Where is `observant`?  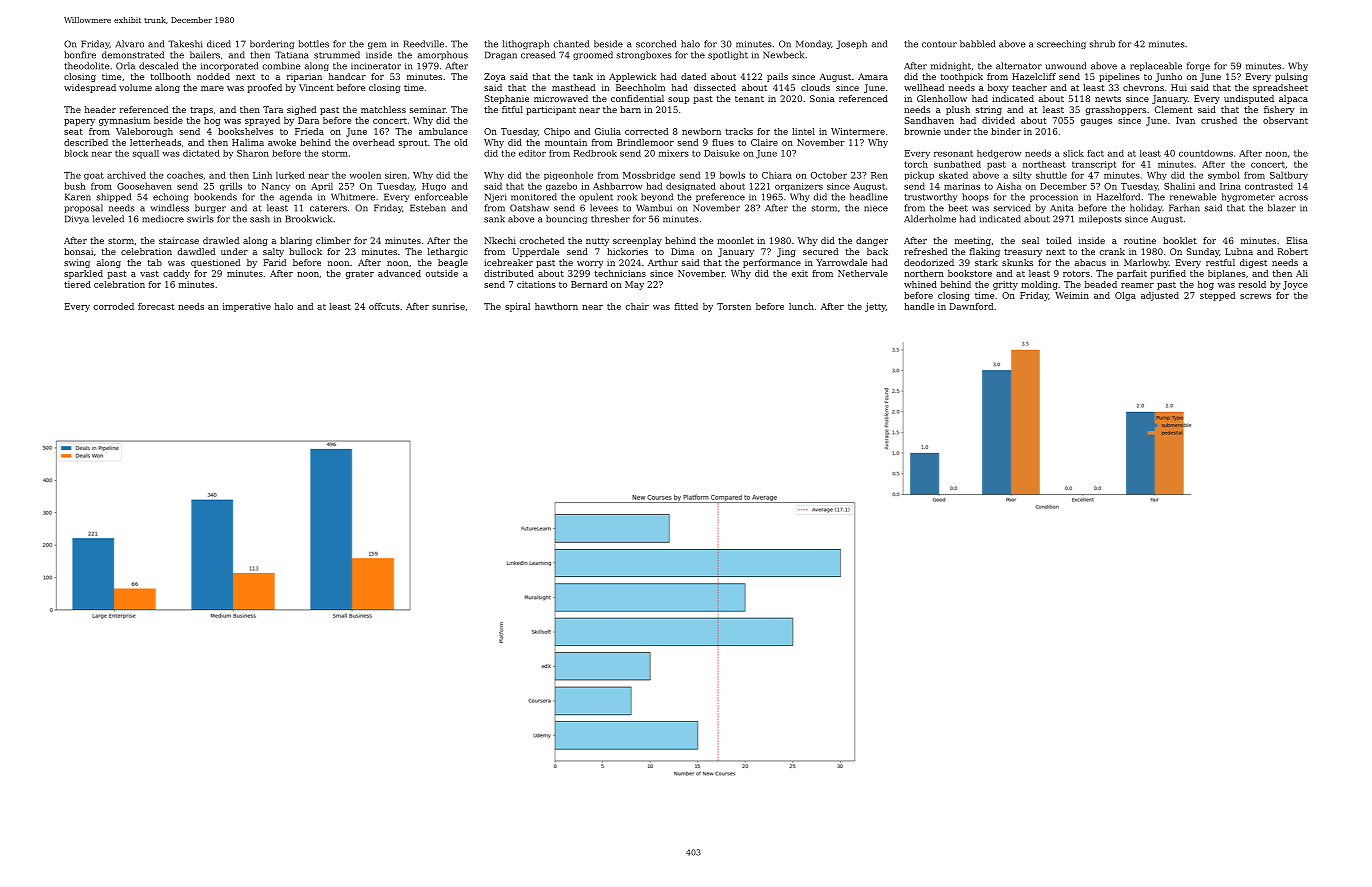 observant is located at coordinates (1285, 120).
